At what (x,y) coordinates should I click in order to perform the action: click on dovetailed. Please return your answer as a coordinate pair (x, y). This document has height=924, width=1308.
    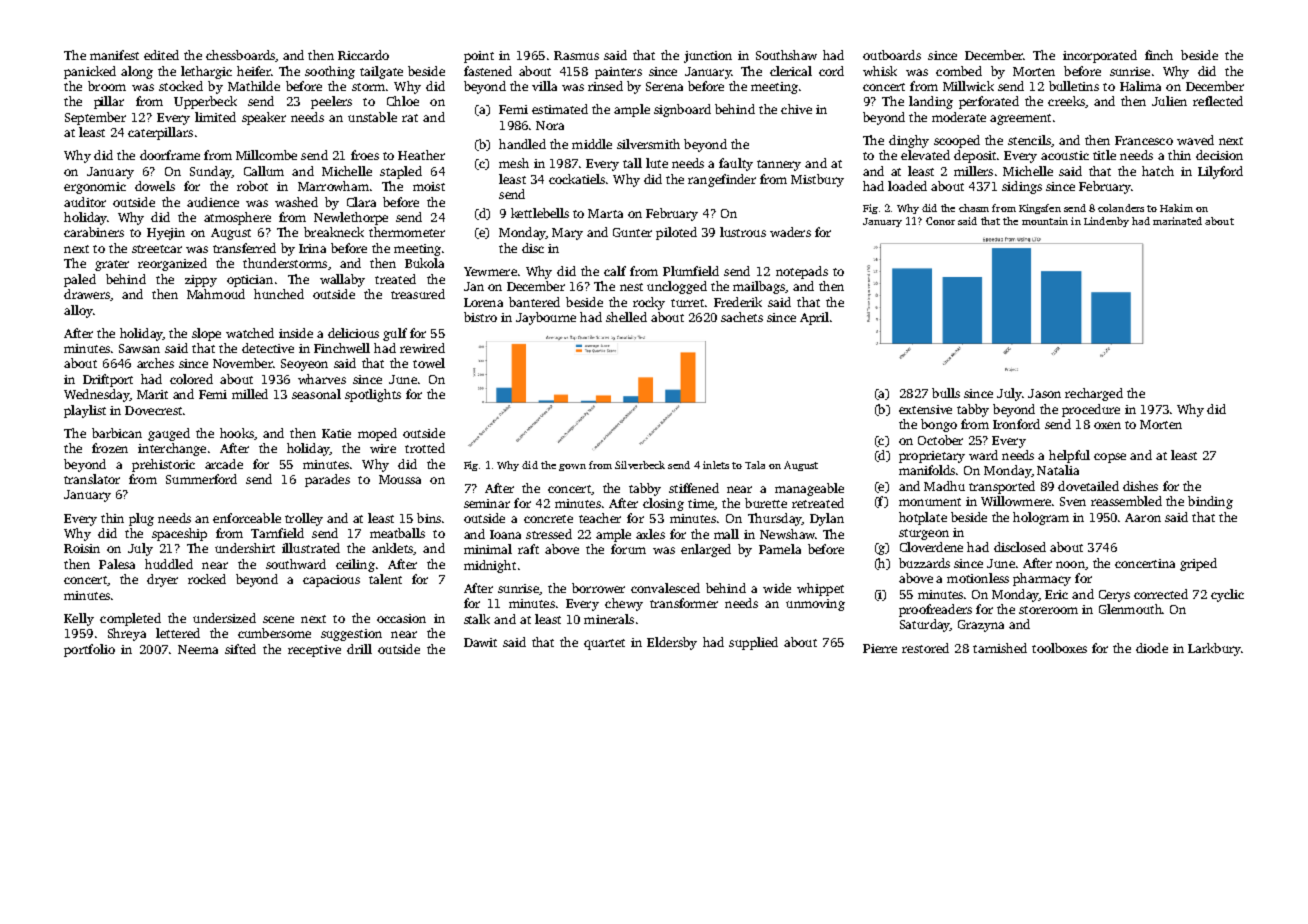
    Looking at the image, I should click on (1088, 486).
